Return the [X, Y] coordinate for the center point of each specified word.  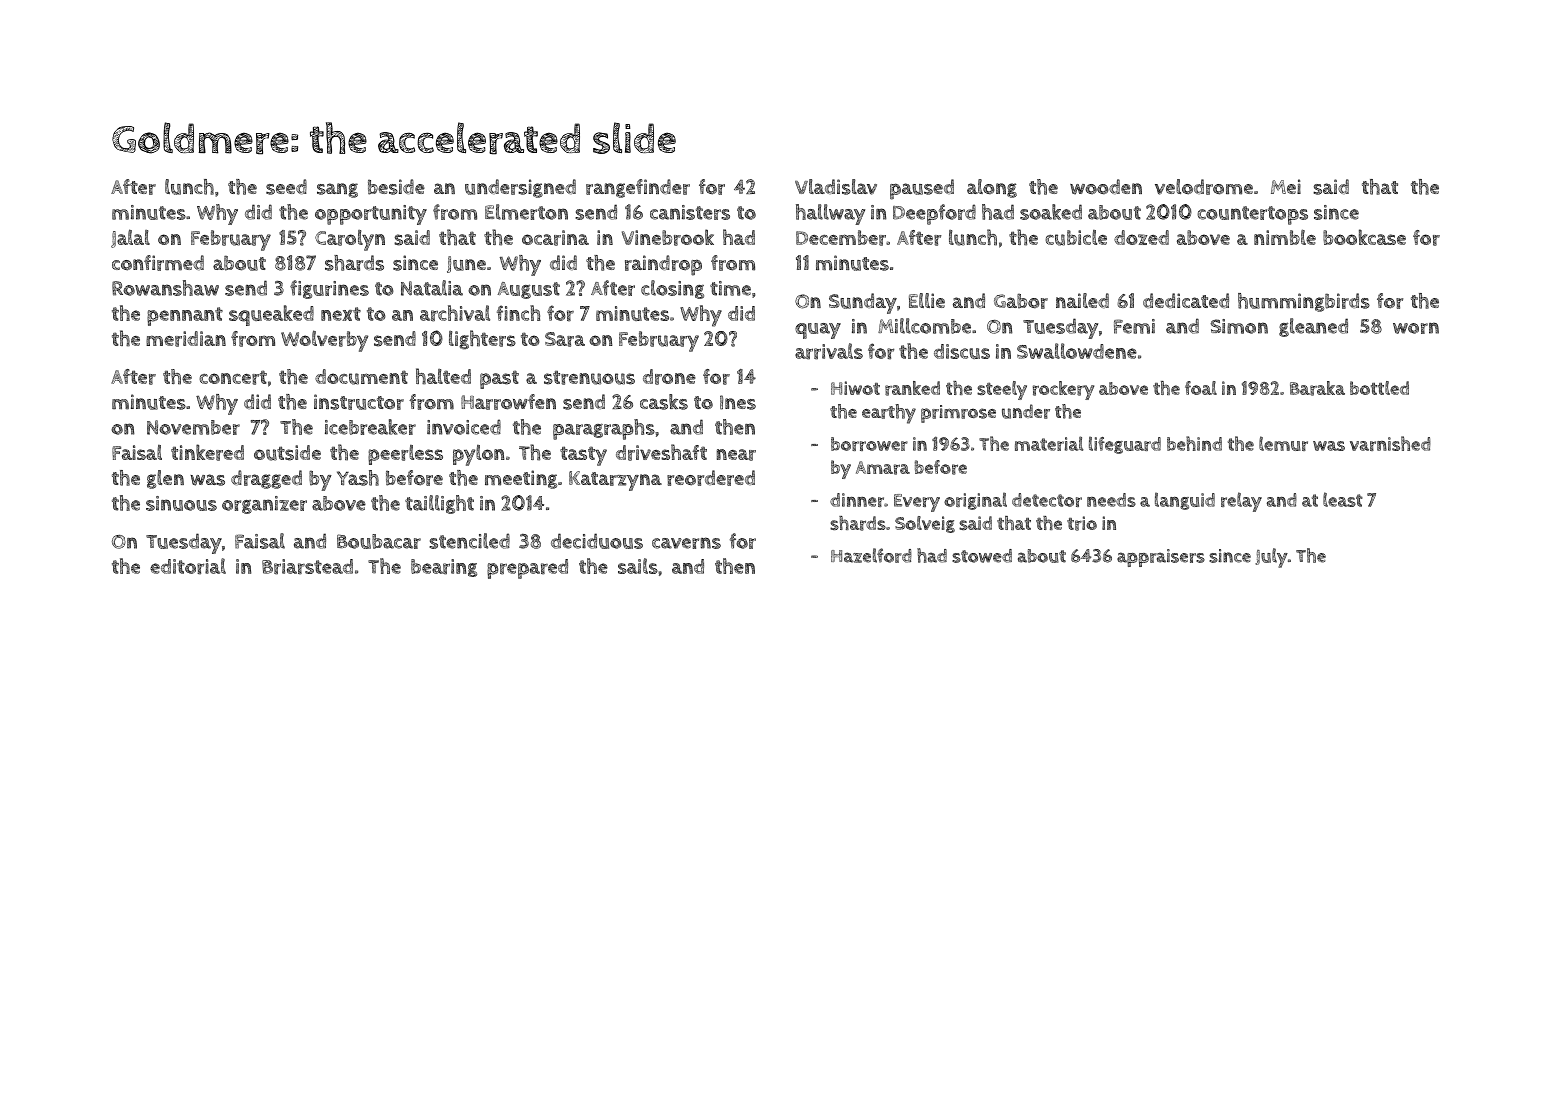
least [1343, 499]
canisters [690, 212]
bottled [1379, 388]
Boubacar [379, 541]
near [736, 455]
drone [669, 377]
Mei [1286, 186]
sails [638, 566]
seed [286, 187]
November [193, 427]
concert [233, 377]
